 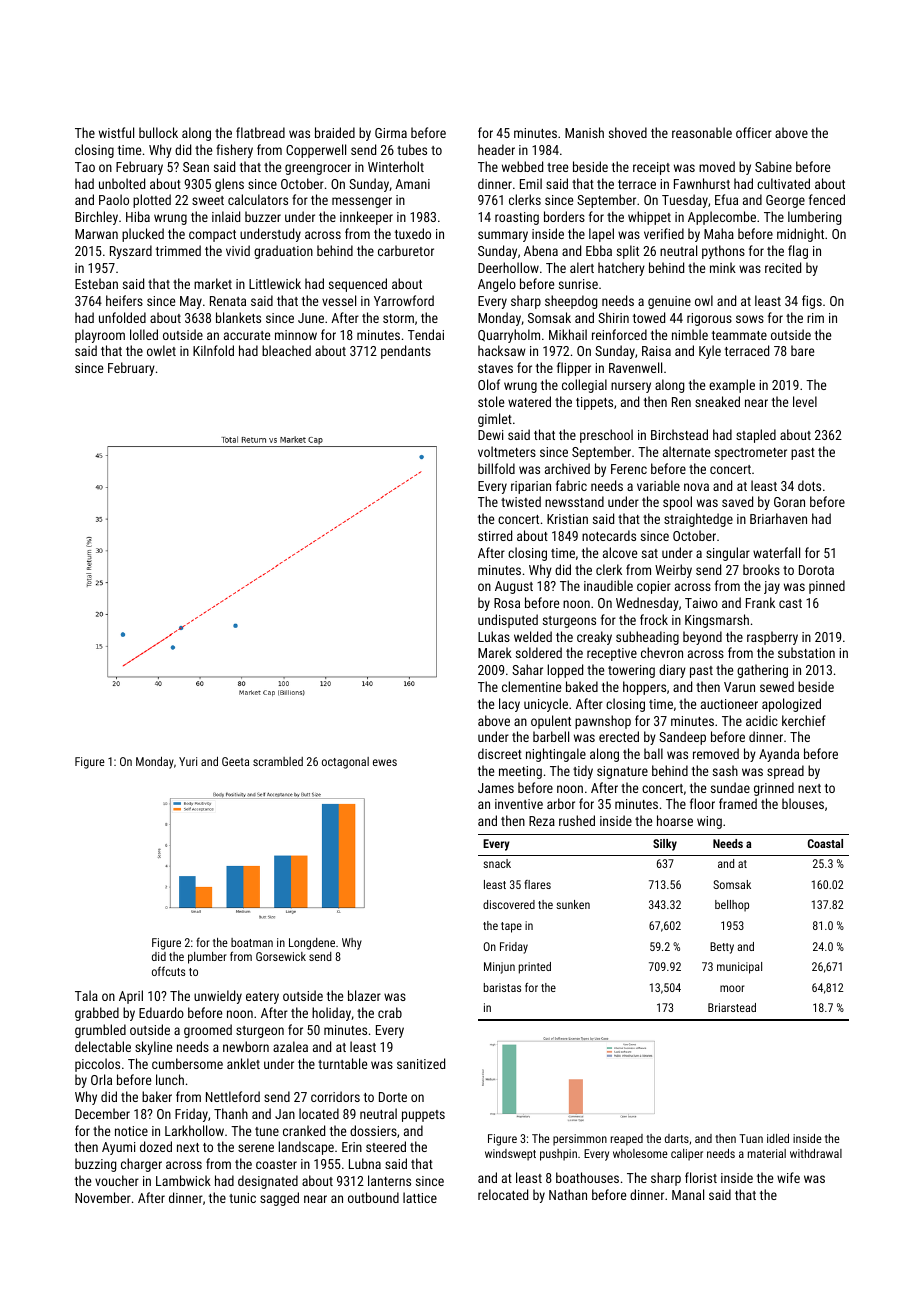 I want to click on Briarstead, so click(x=732, y=1007).
